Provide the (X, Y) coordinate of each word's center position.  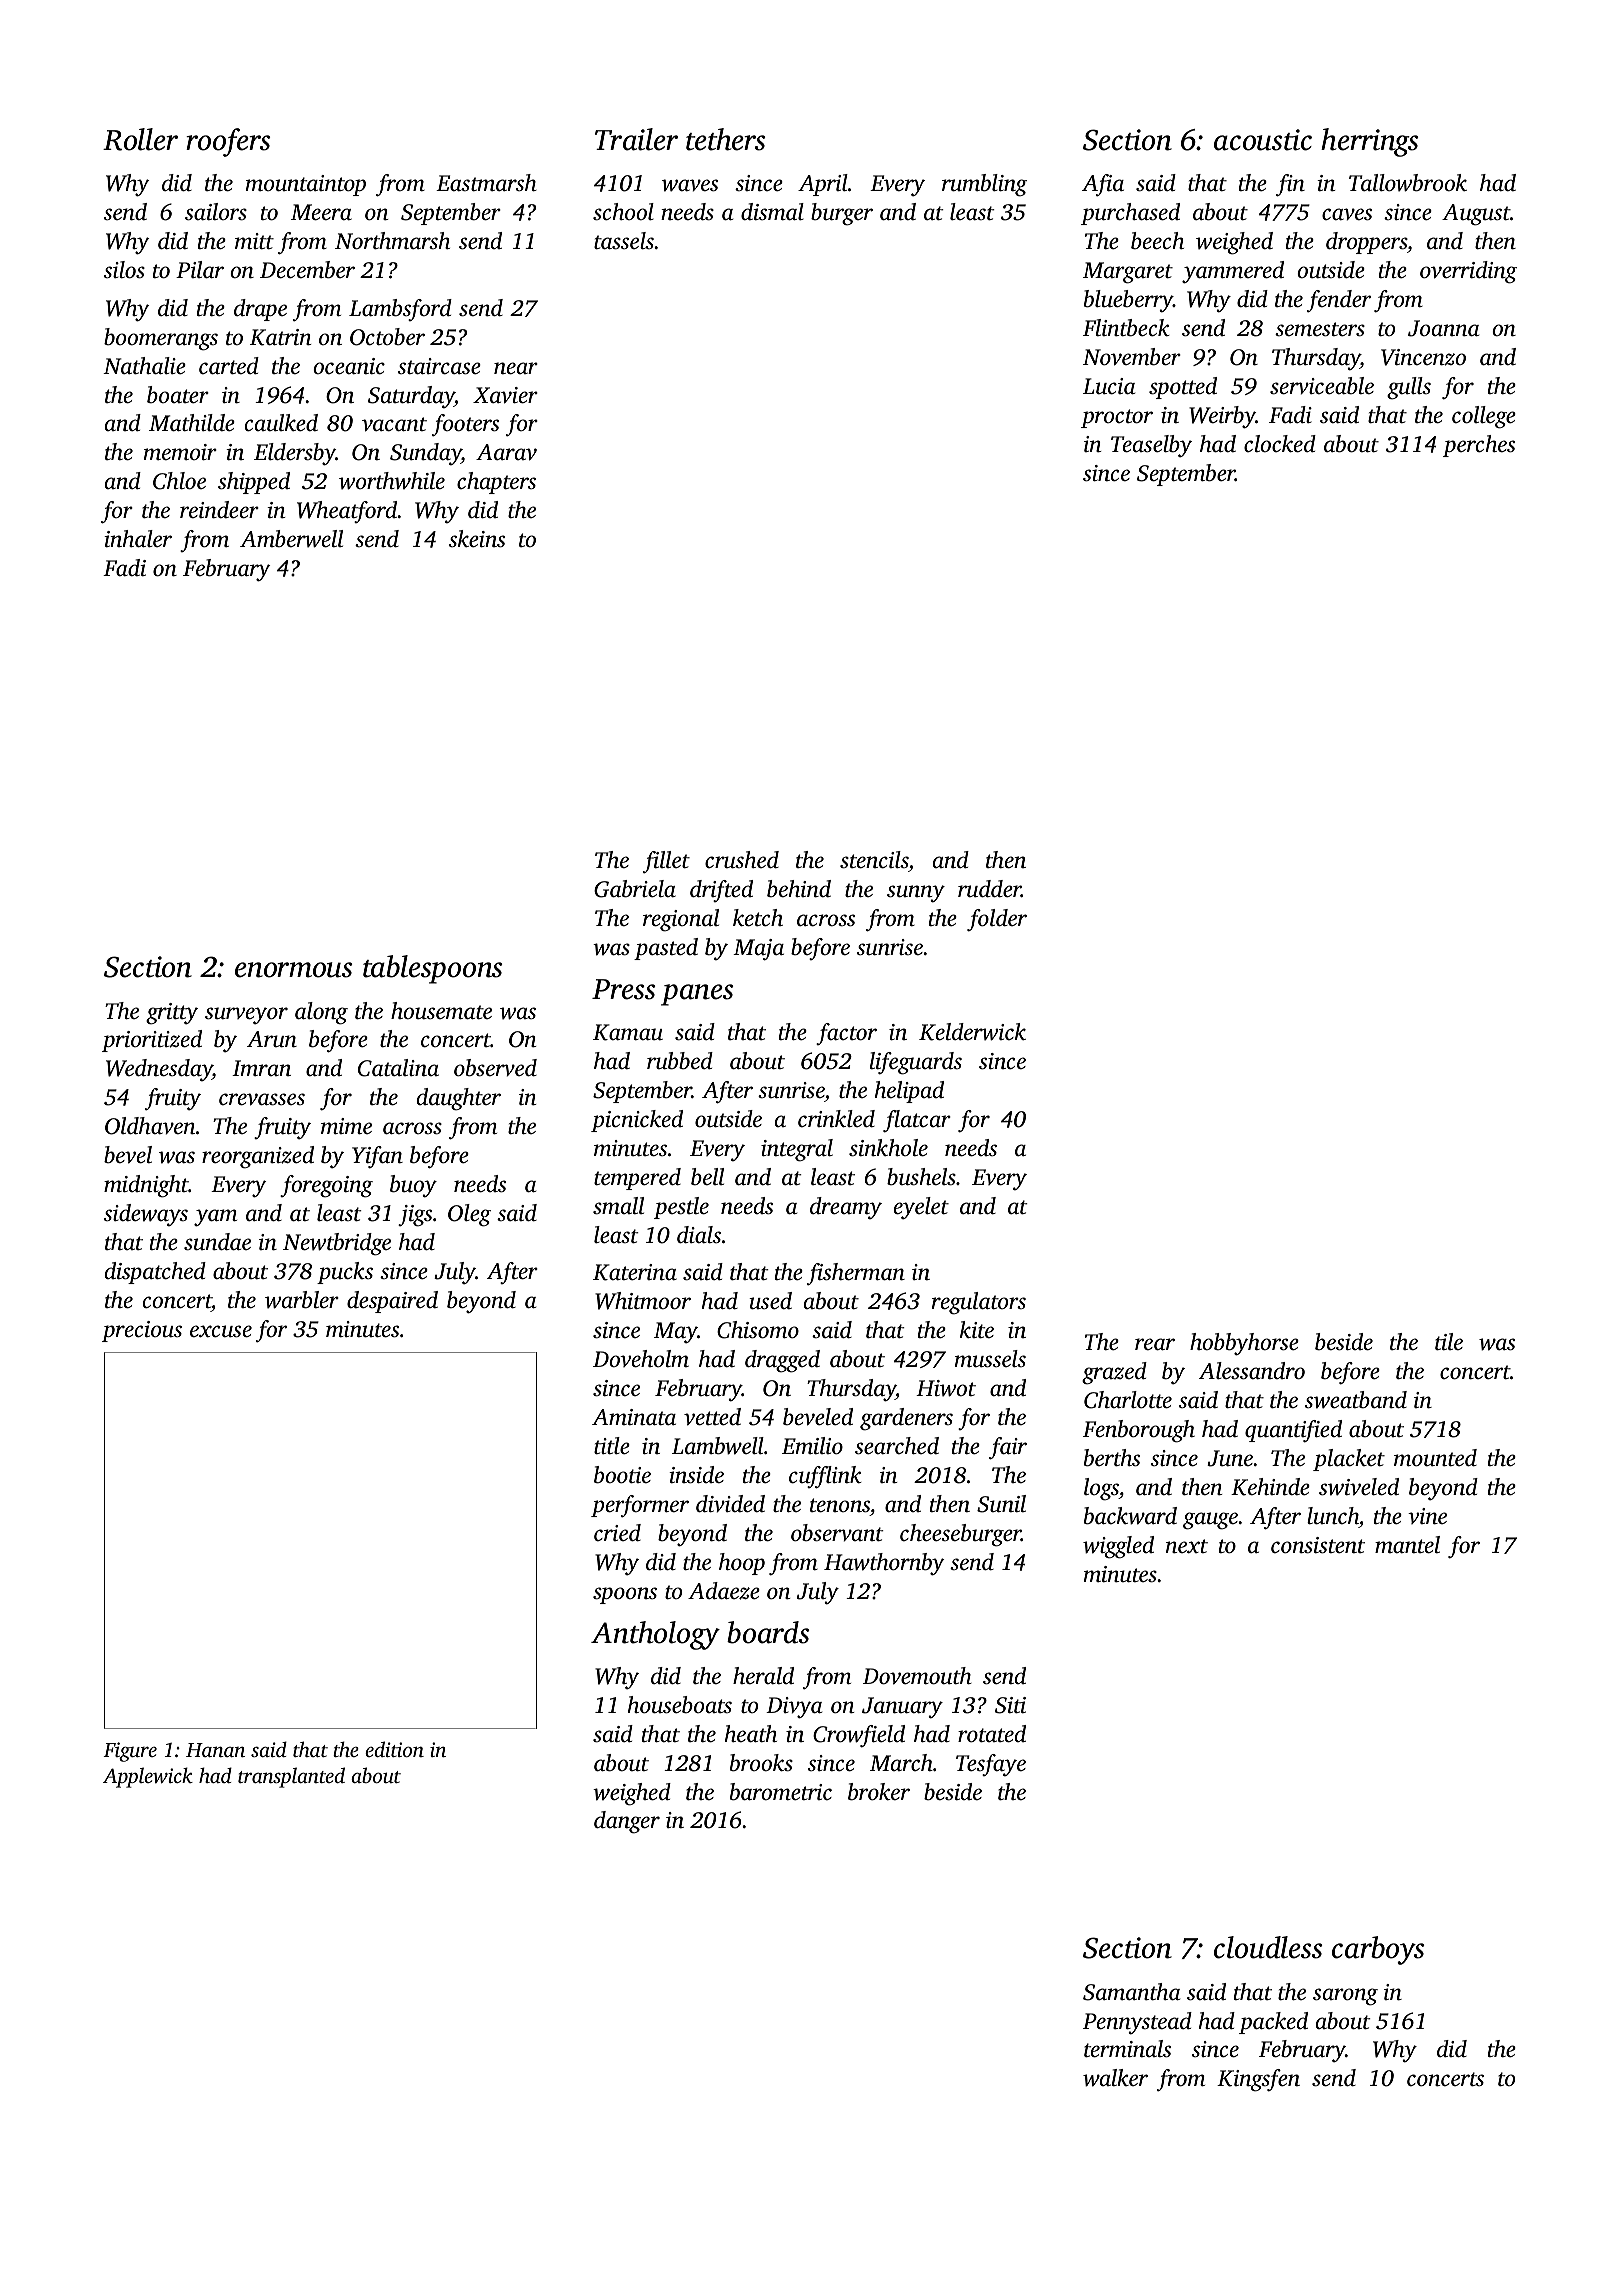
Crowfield (859, 1736)
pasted (666, 949)
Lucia (1109, 386)
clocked (1280, 444)
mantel (1407, 1545)
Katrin (281, 337)
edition (394, 1749)
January (902, 1708)
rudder (989, 889)
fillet (666, 862)
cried (617, 1533)
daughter (459, 1099)
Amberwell (291, 539)
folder (997, 920)
